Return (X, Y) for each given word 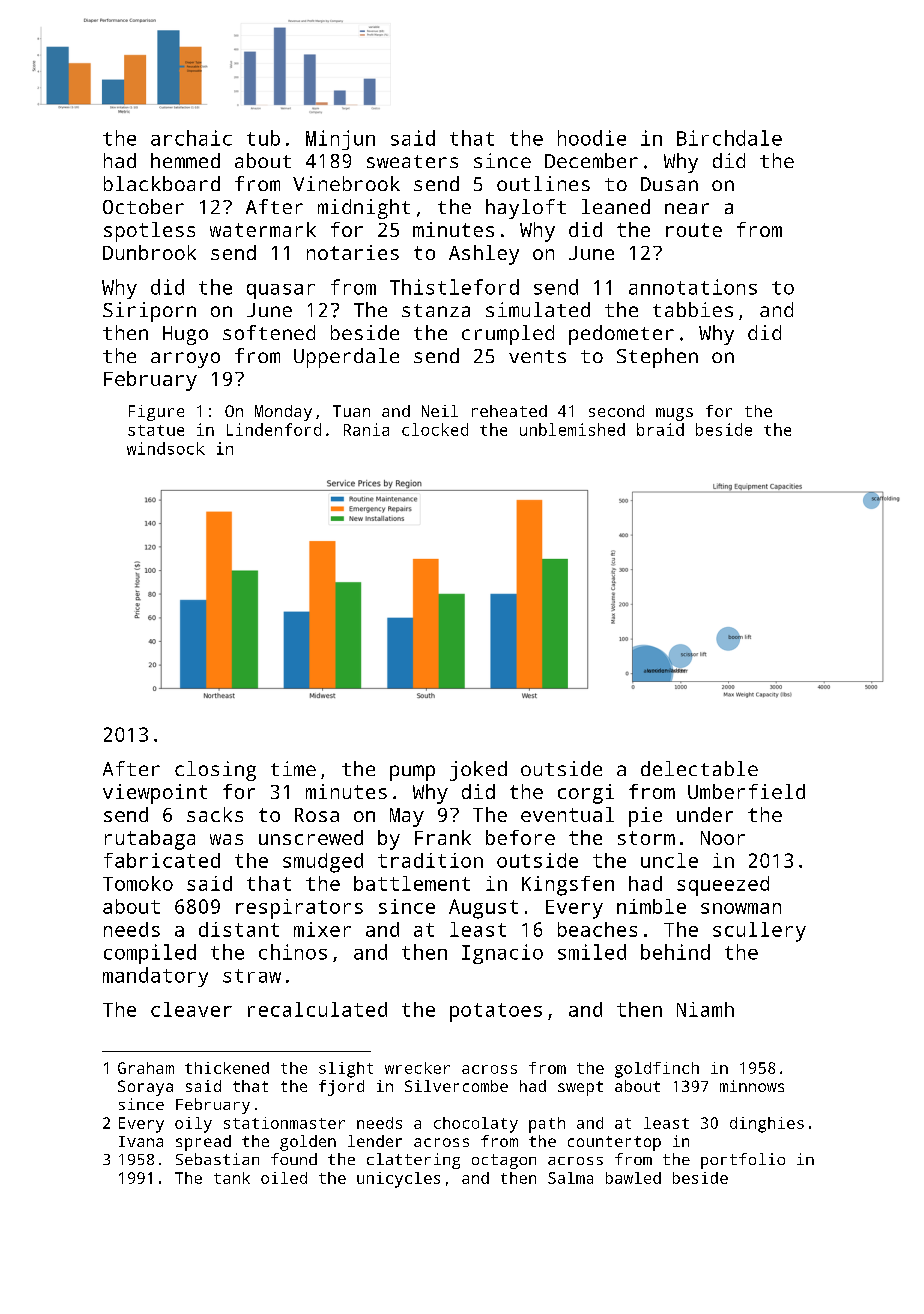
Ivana (141, 1141)
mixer (322, 929)
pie (645, 817)
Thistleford (454, 287)
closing (215, 771)
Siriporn (149, 312)
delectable (699, 768)
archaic (191, 138)
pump (412, 773)
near (687, 208)
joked (478, 771)
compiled (150, 954)
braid (660, 429)
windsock (166, 448)
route (694, 230)
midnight (364, 209)
